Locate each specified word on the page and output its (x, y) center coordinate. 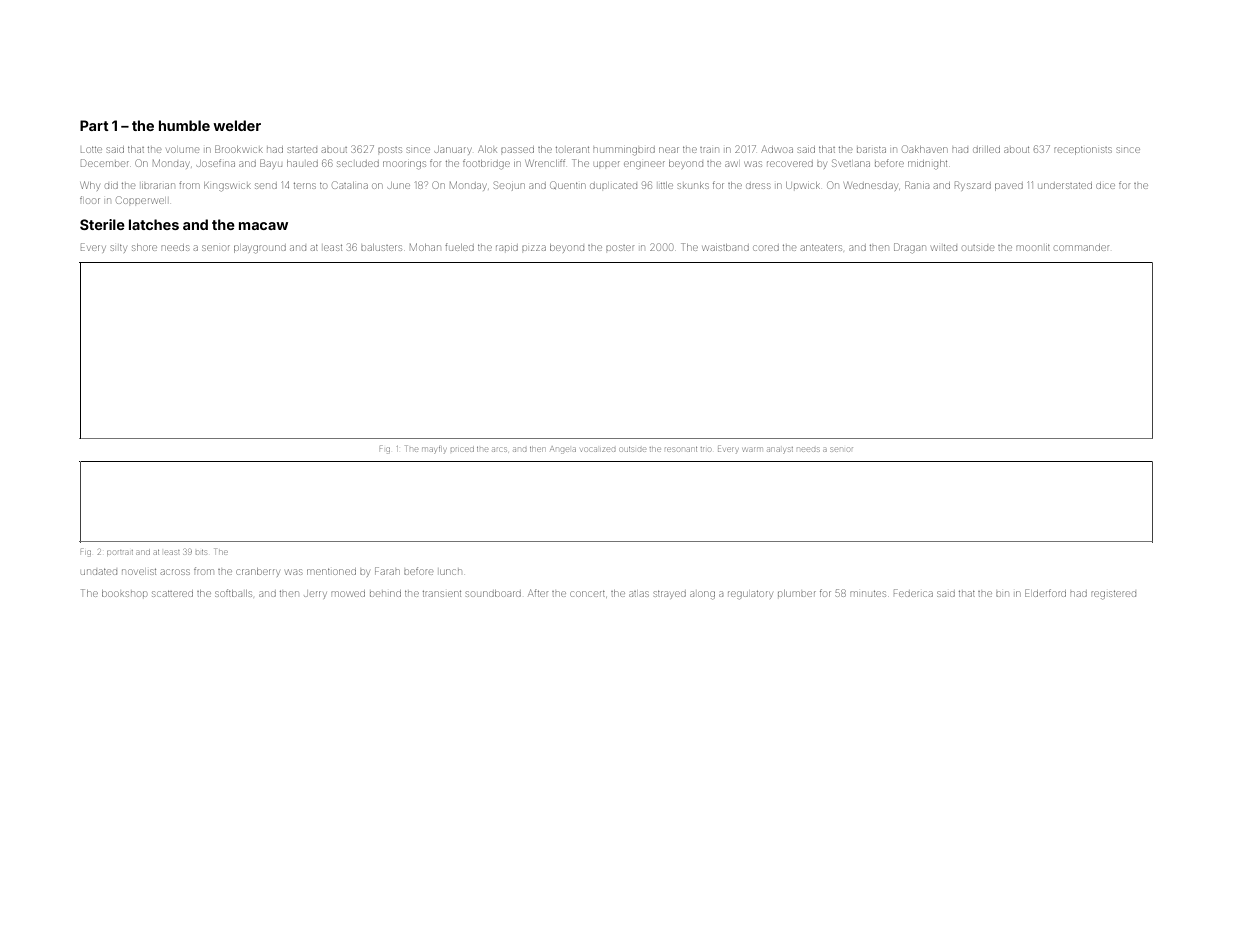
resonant (681, 449)
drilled (986, 149)
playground (260, 249)
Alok (487, 149)
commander (1082, 248)
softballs (233, 593)
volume (183, 150)
